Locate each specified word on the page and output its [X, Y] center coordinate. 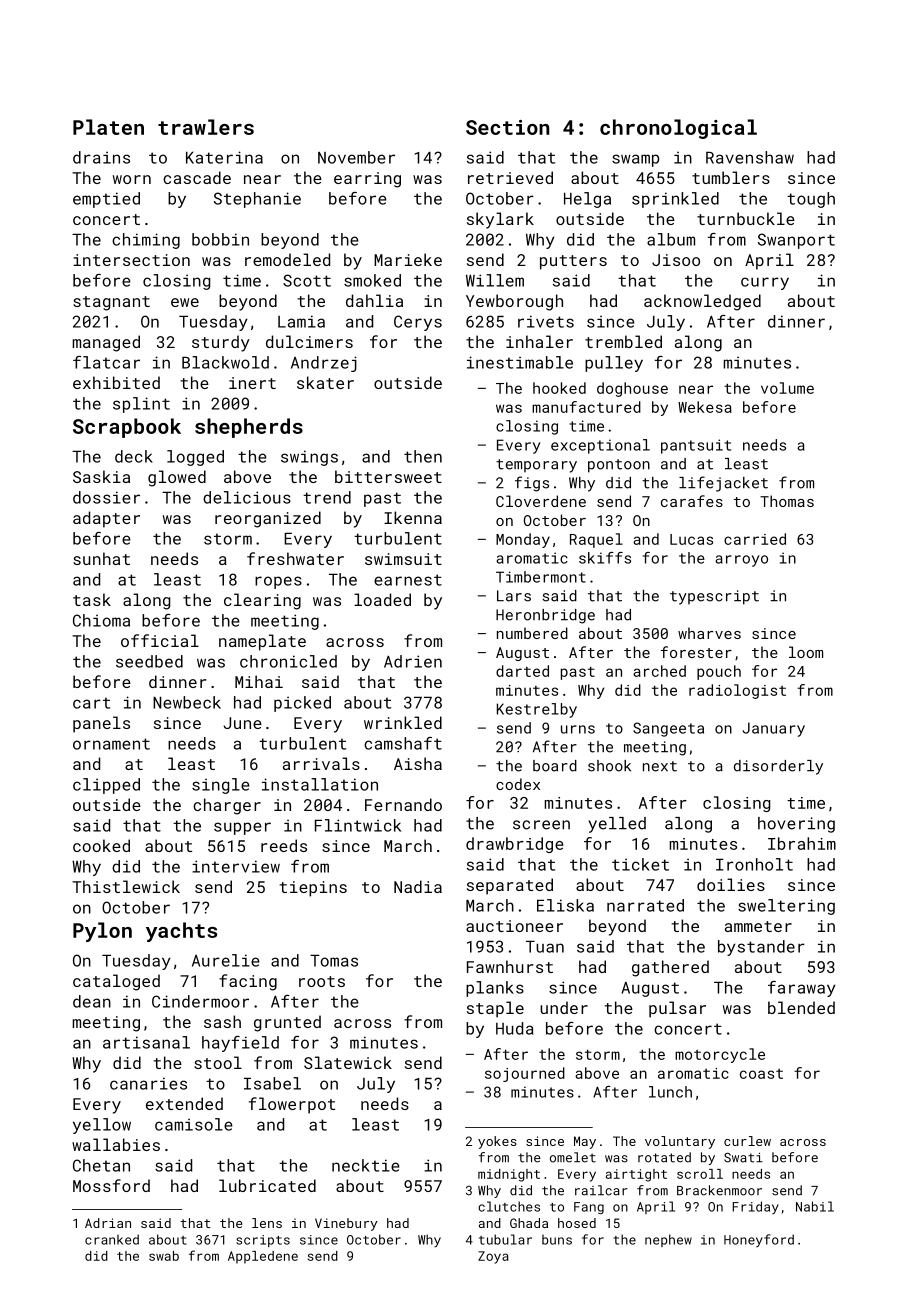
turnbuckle [746, 218]
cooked [101, 845]
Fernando [403, 804]
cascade [197, 177]
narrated [645, 905]
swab [164, 1256]
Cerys [418, 323]
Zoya [493, 1257]
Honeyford [759, 1240]
